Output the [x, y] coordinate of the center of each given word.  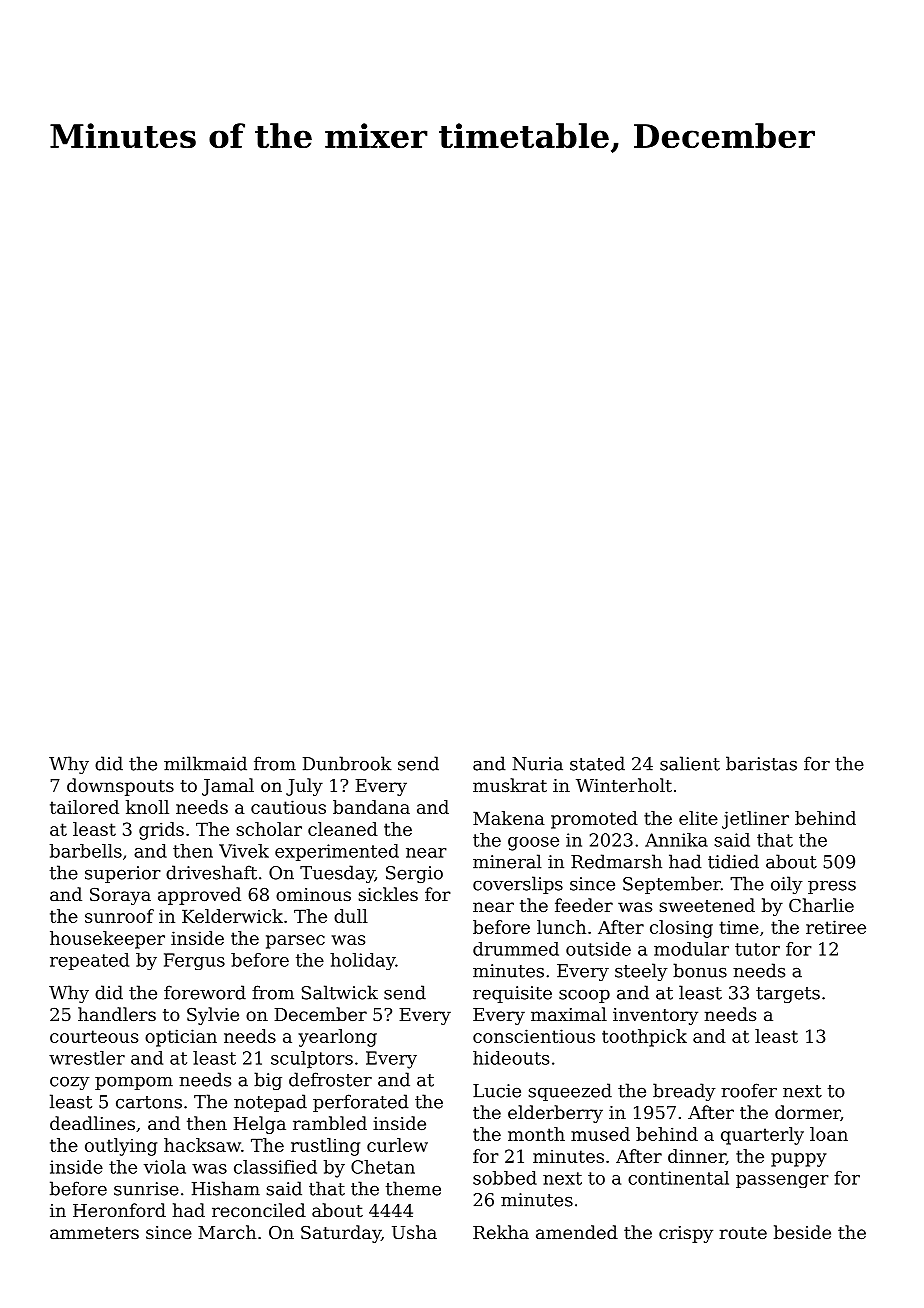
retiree [836, 927]
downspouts [120, 787]
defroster [330, 1079]
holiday [362, 961]
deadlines [92, 1123]
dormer [807, 1112]
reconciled [259, 1210]
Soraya [120, 896]
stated [597, 763]
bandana [371, 807]
